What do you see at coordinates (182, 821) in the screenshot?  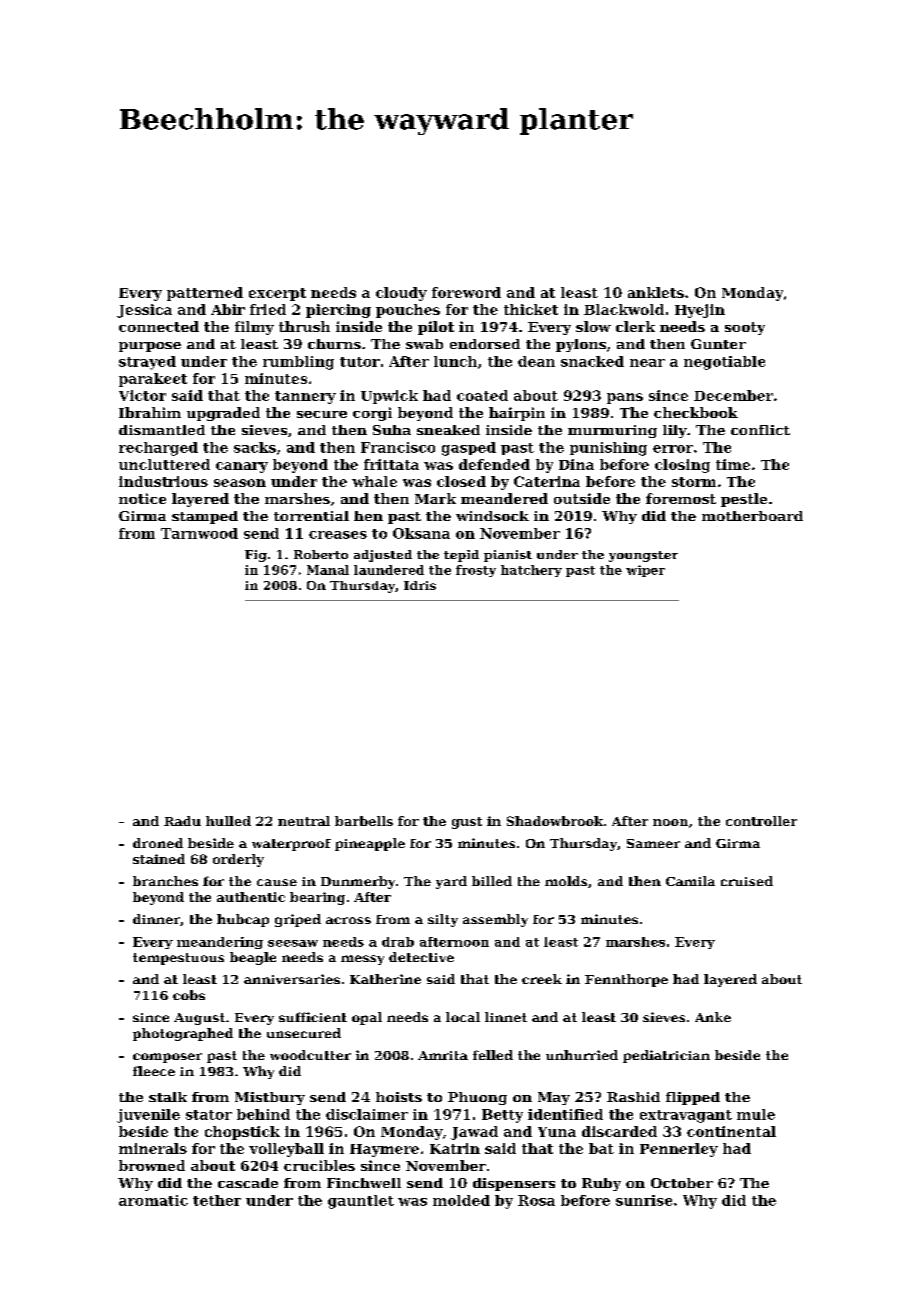 I see `Radu` at bounding box center [182, 821].
